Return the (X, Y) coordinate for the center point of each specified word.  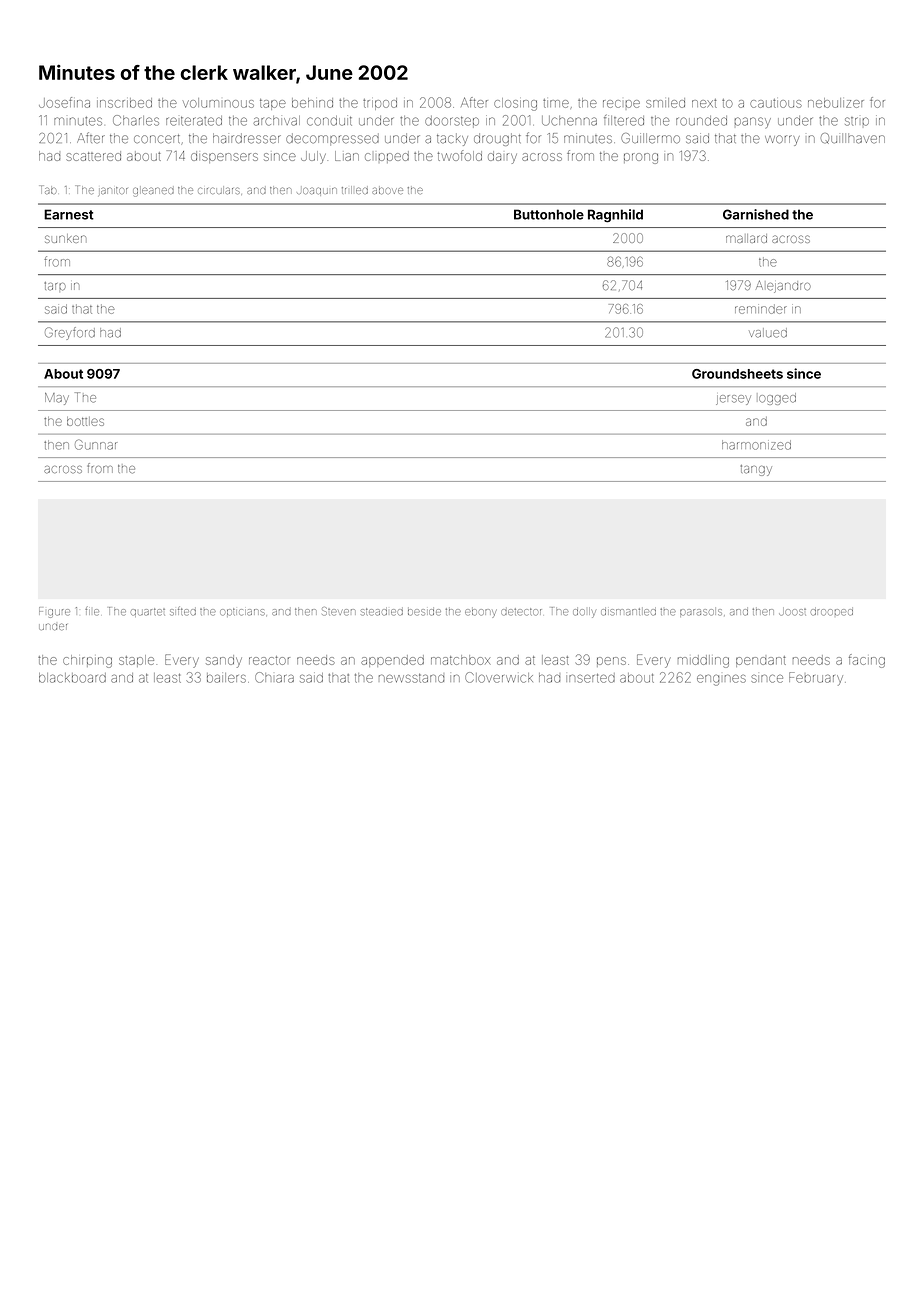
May (57, 399)
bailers (226, 678)
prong (641, 158)
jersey (733, 400)
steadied (382, 612)
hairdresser (247, 138)
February (816, 679)
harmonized (756, 445)
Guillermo (650, 138)
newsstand (411, 678)
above (387, 190)
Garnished (756, 214)
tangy (756, 470)
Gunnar (96, 444)
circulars (219, 190)
